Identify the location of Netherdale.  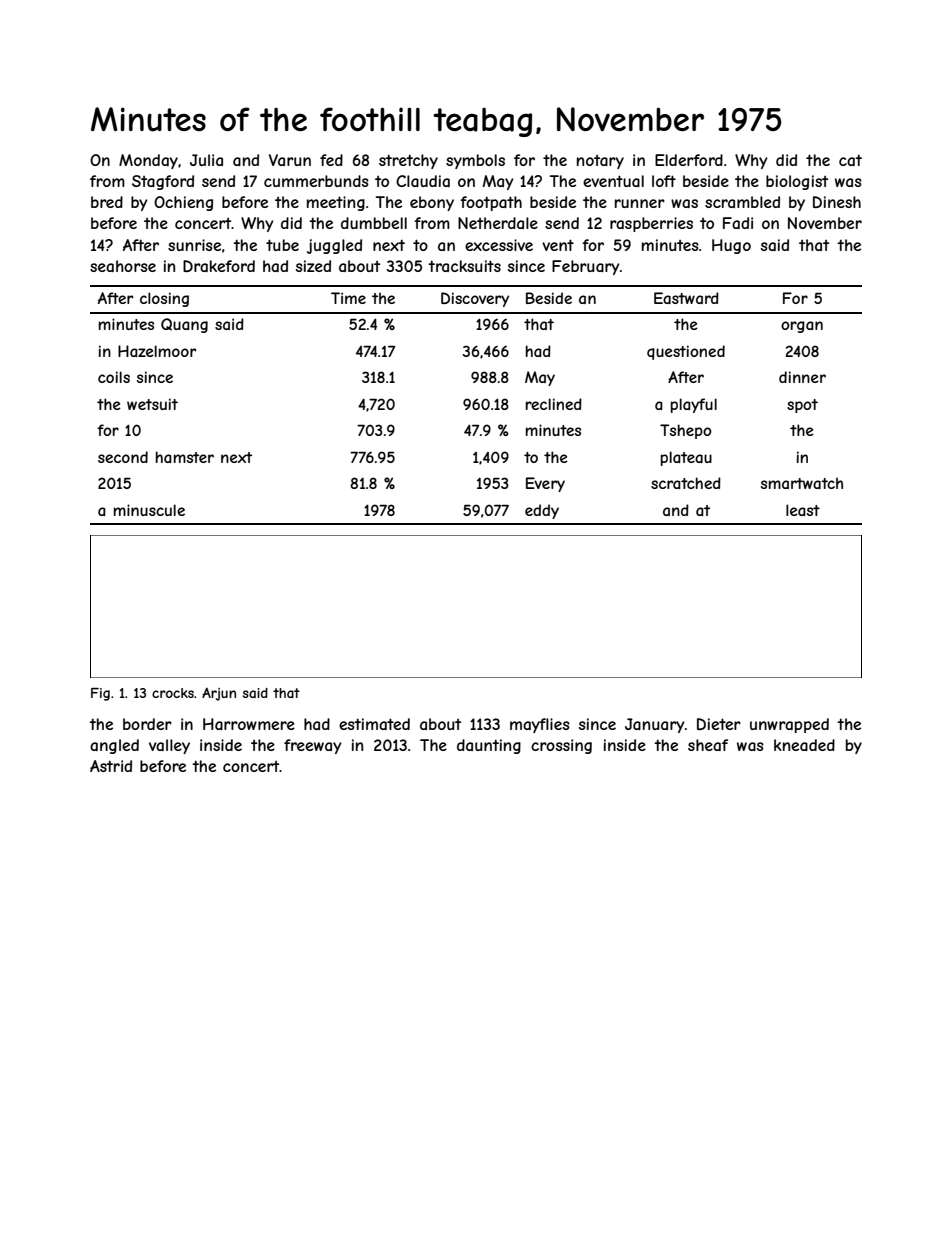
(498, 223).
